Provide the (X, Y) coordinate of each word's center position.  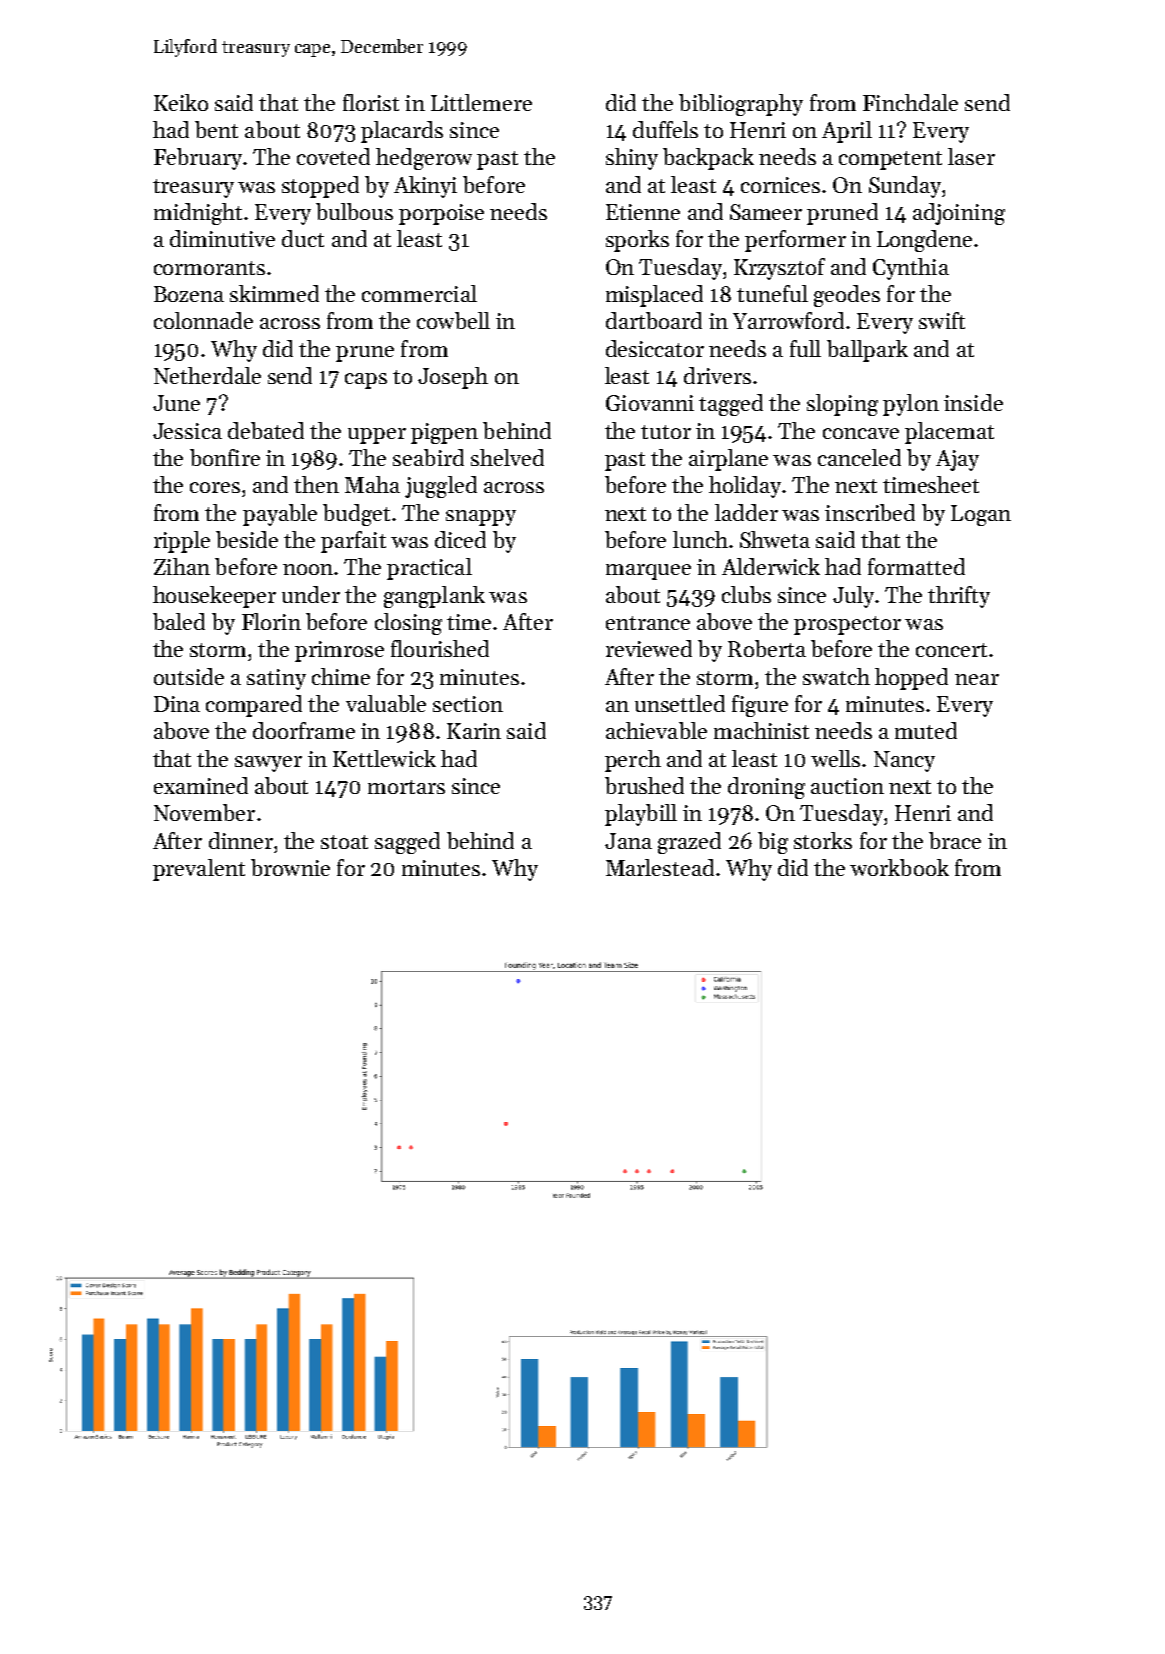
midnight (198, 214)
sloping (842, 405)
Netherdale (207, 375)
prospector (847, 625)
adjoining (959, 214)
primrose (339, 651)
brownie (290, 867)
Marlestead (660, 867)
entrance (648, 623)
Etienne (643, 212)
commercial (419, 293)
